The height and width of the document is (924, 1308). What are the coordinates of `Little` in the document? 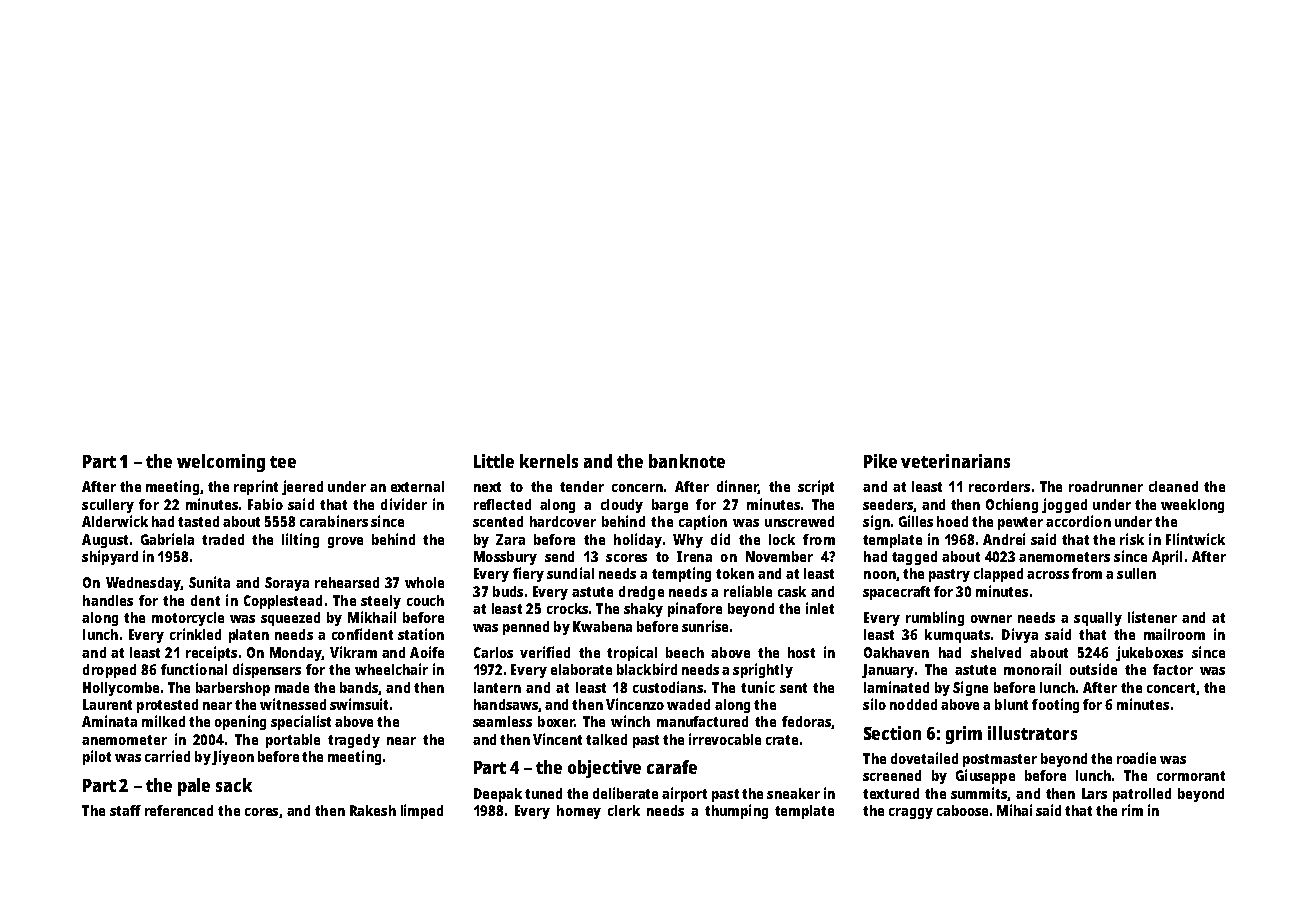 It's located at (494, 461).
